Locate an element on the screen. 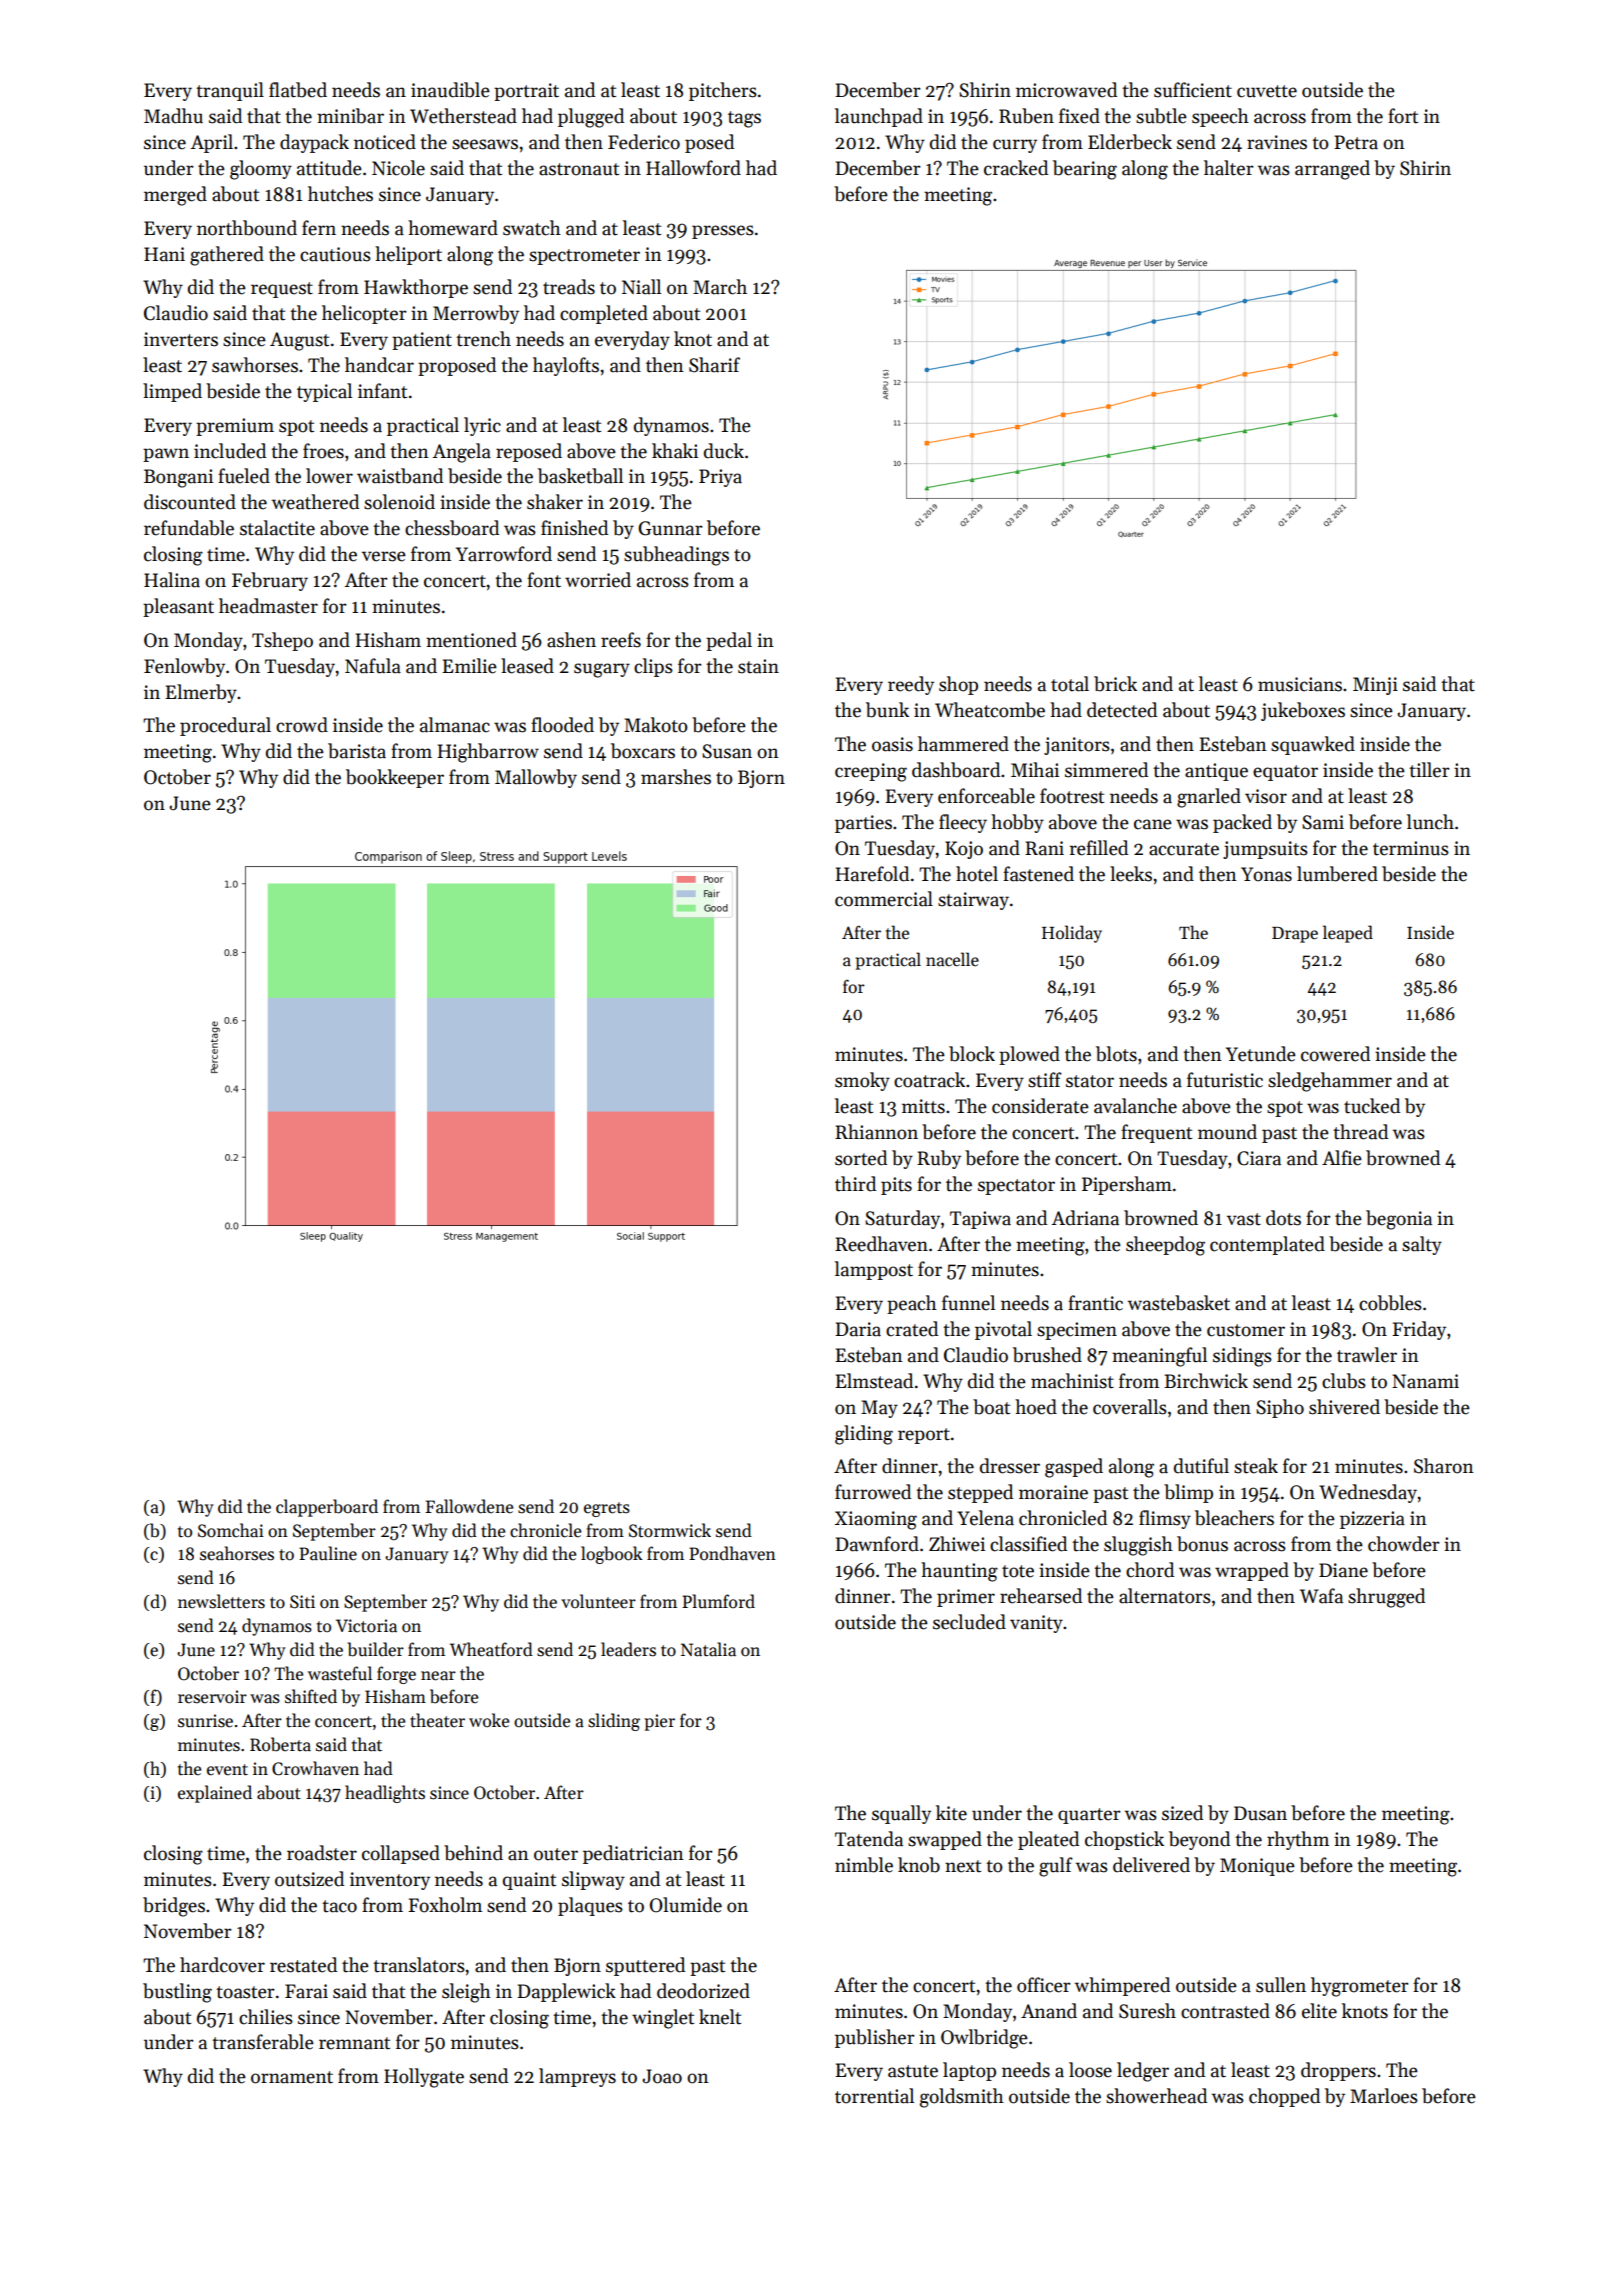  torrential is located at coordinates (874, 2096).
